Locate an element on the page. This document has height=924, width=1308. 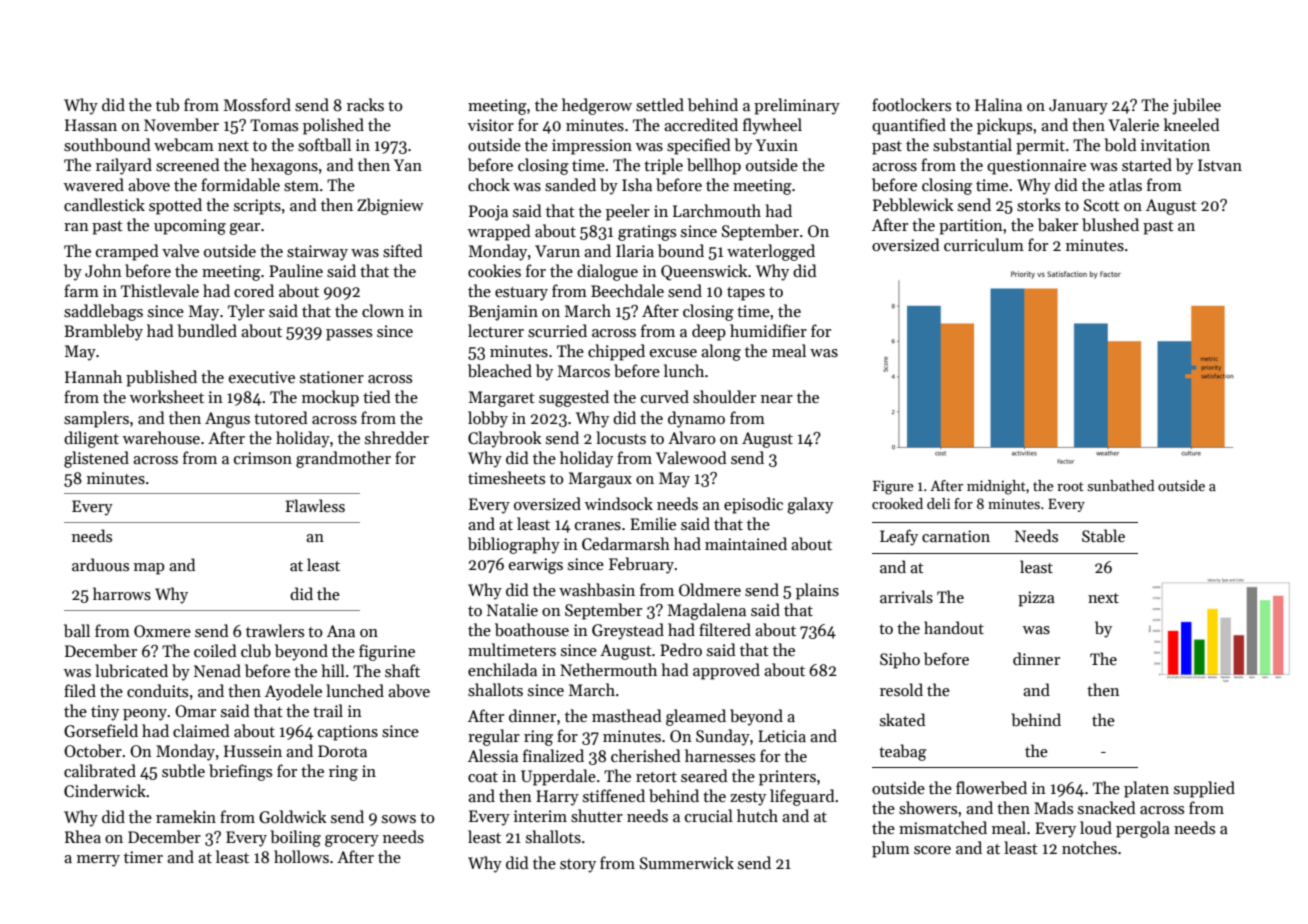
regular is located at coordinates (494, 737).
